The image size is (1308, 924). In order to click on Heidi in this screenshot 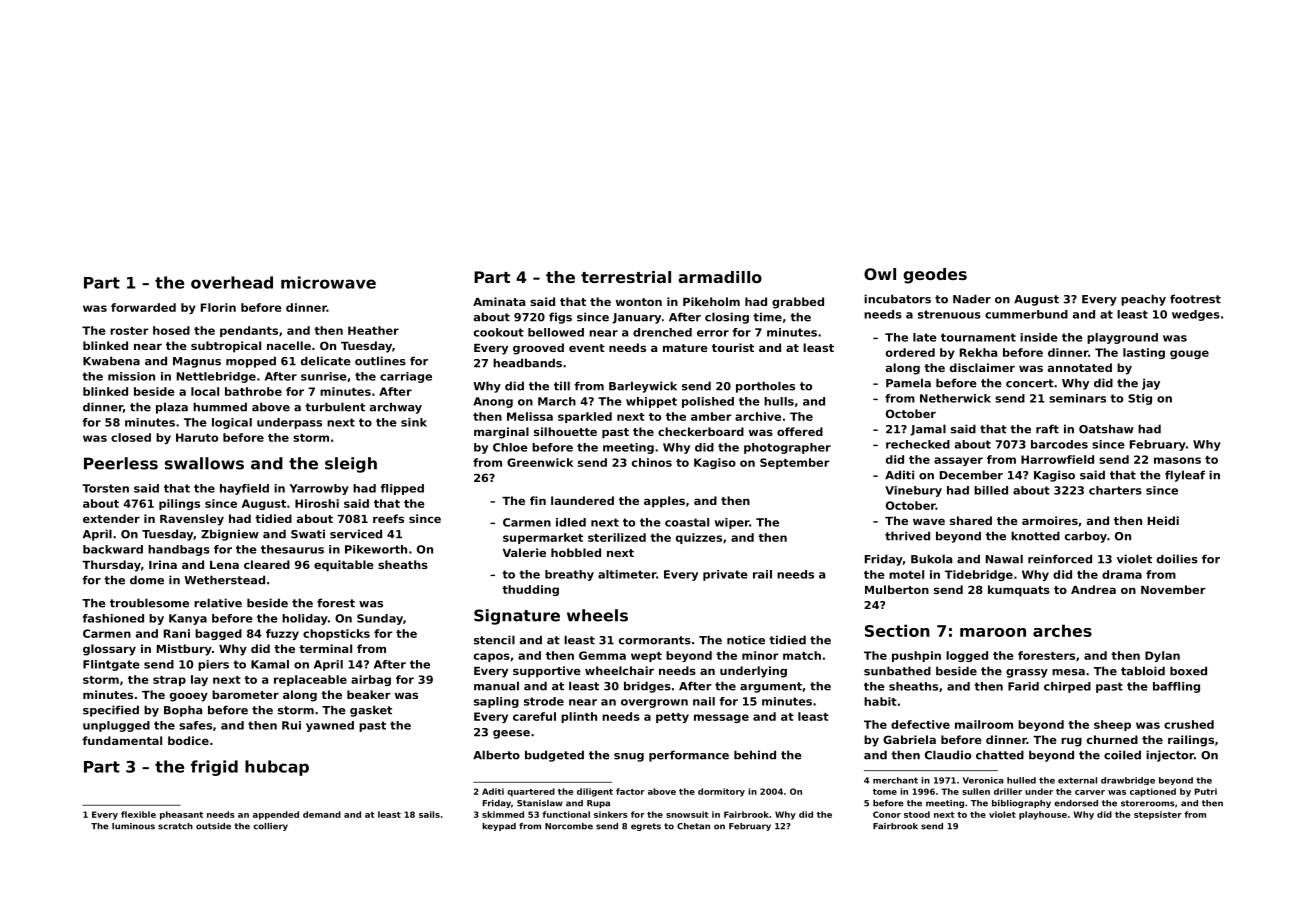, I will do `click(1163, 520)`.
